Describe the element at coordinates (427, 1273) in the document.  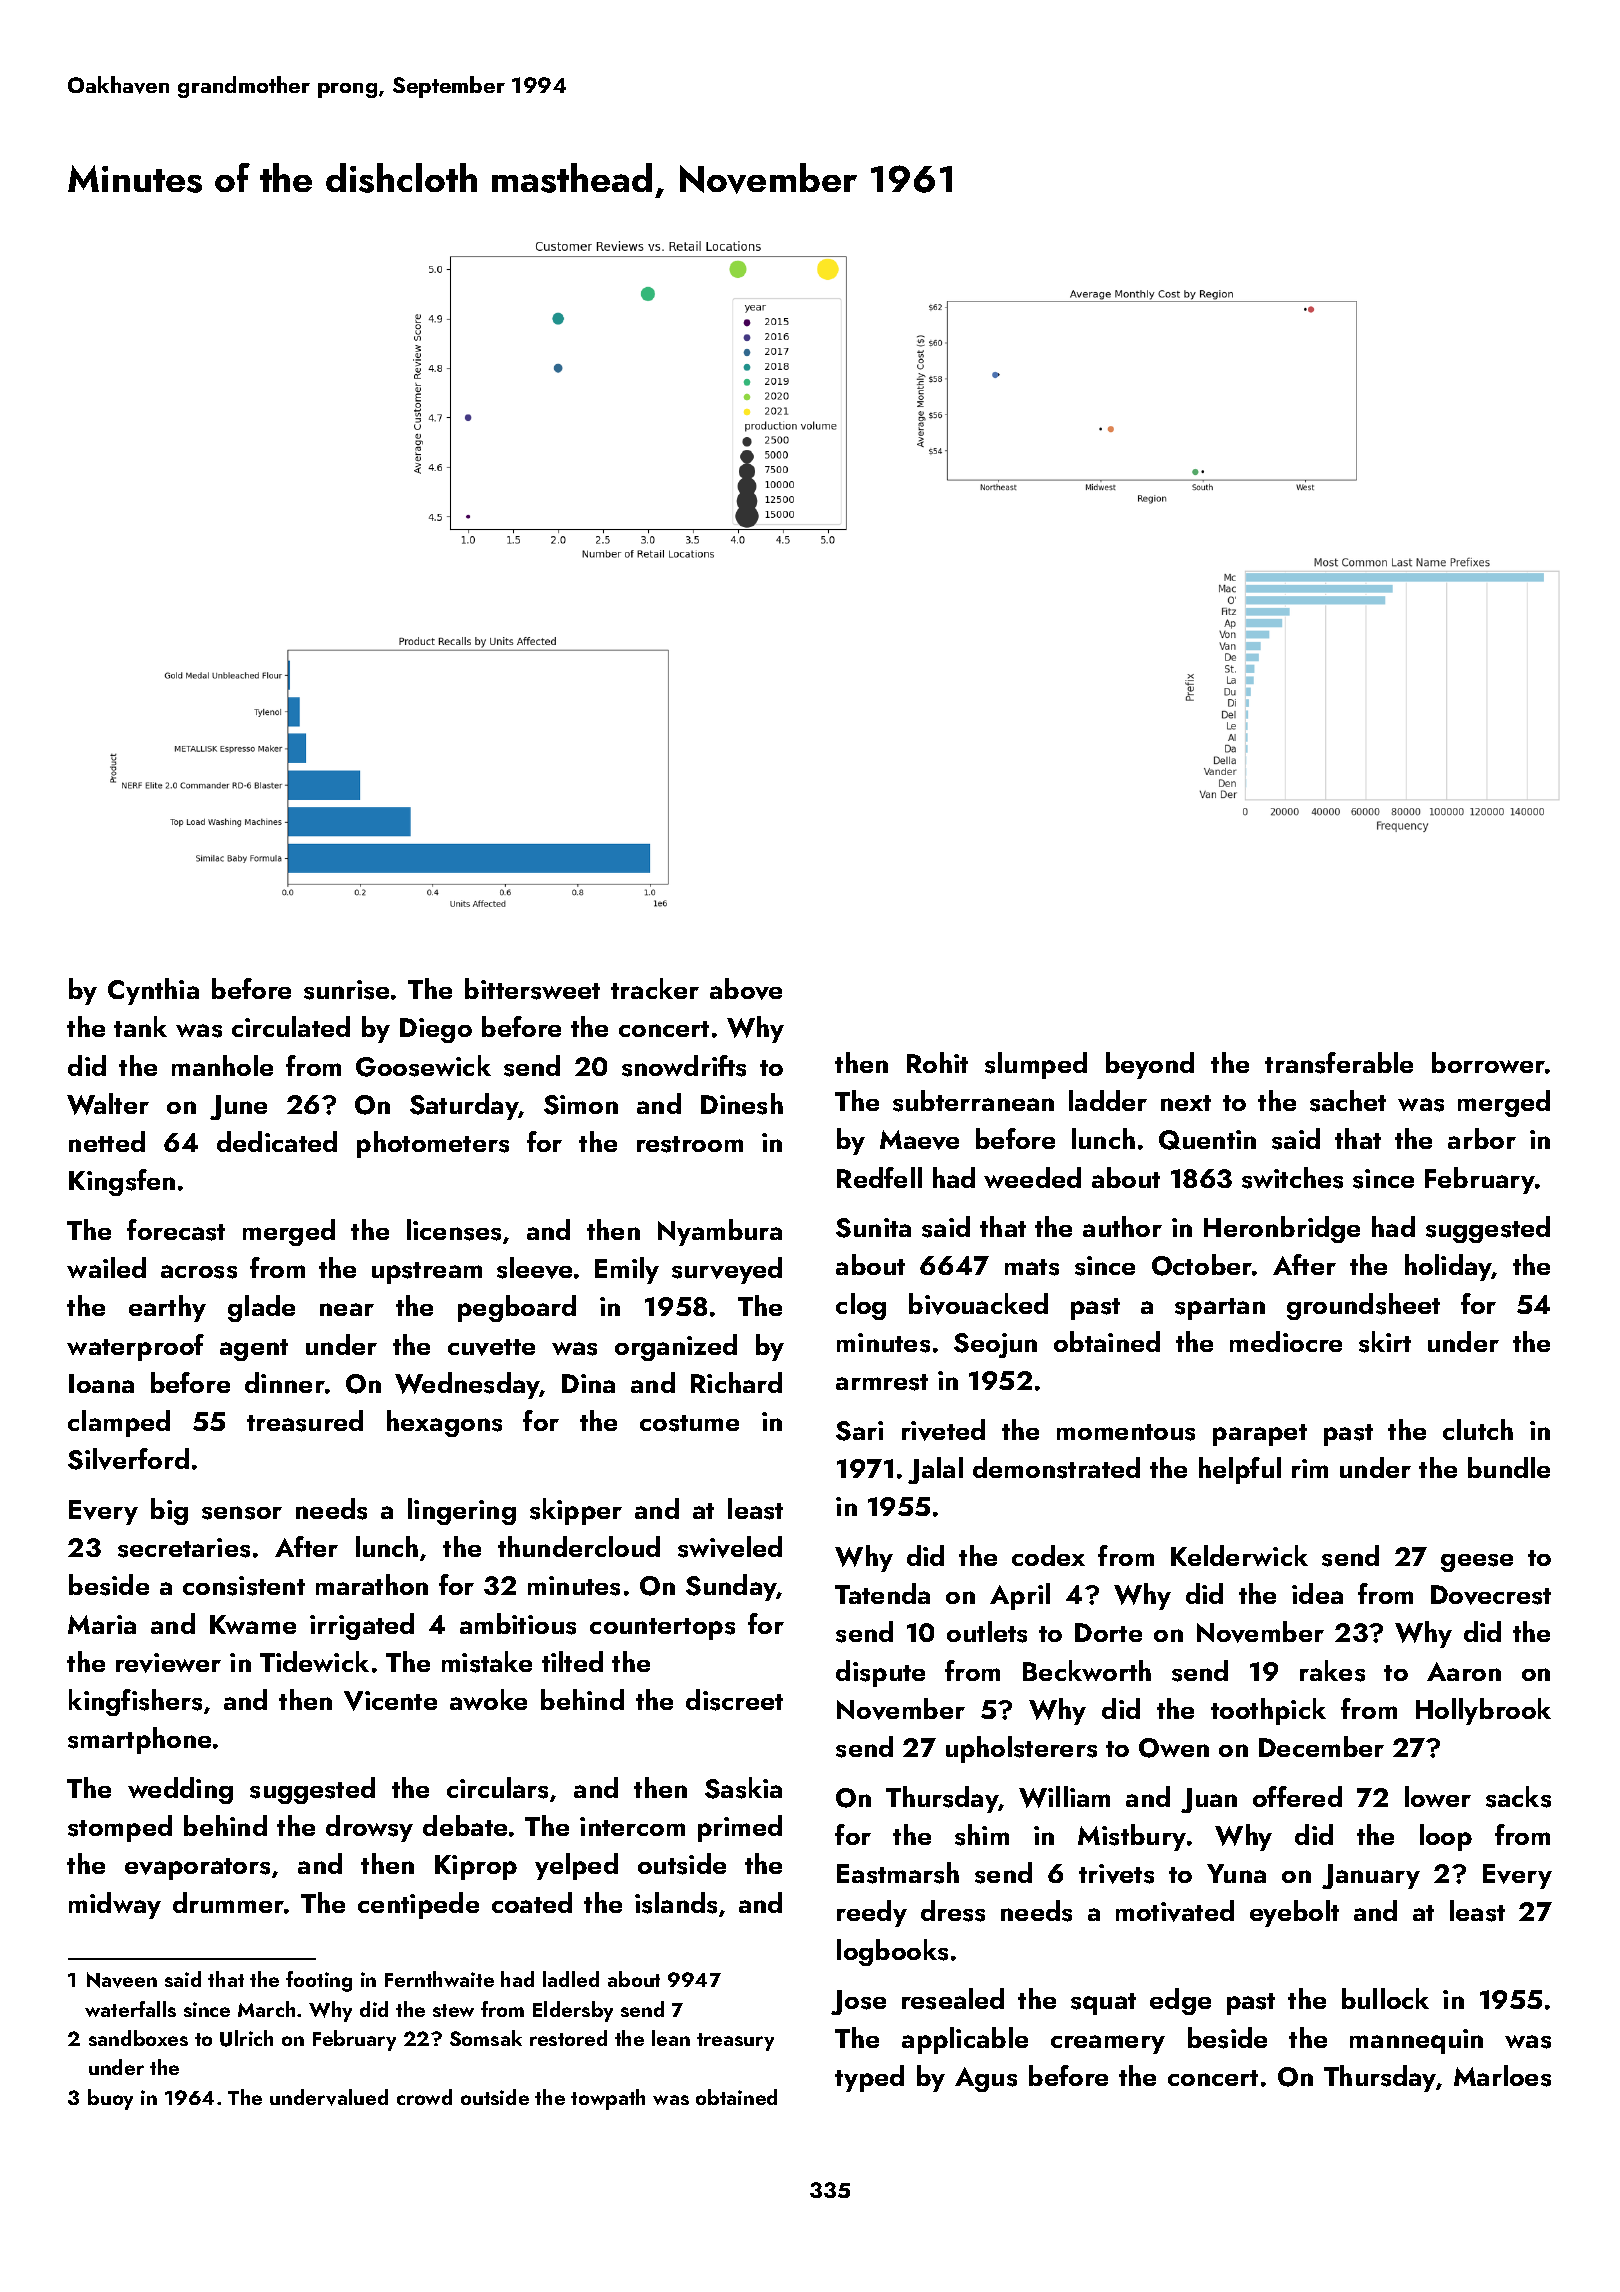
I see `upstream` at that location.
